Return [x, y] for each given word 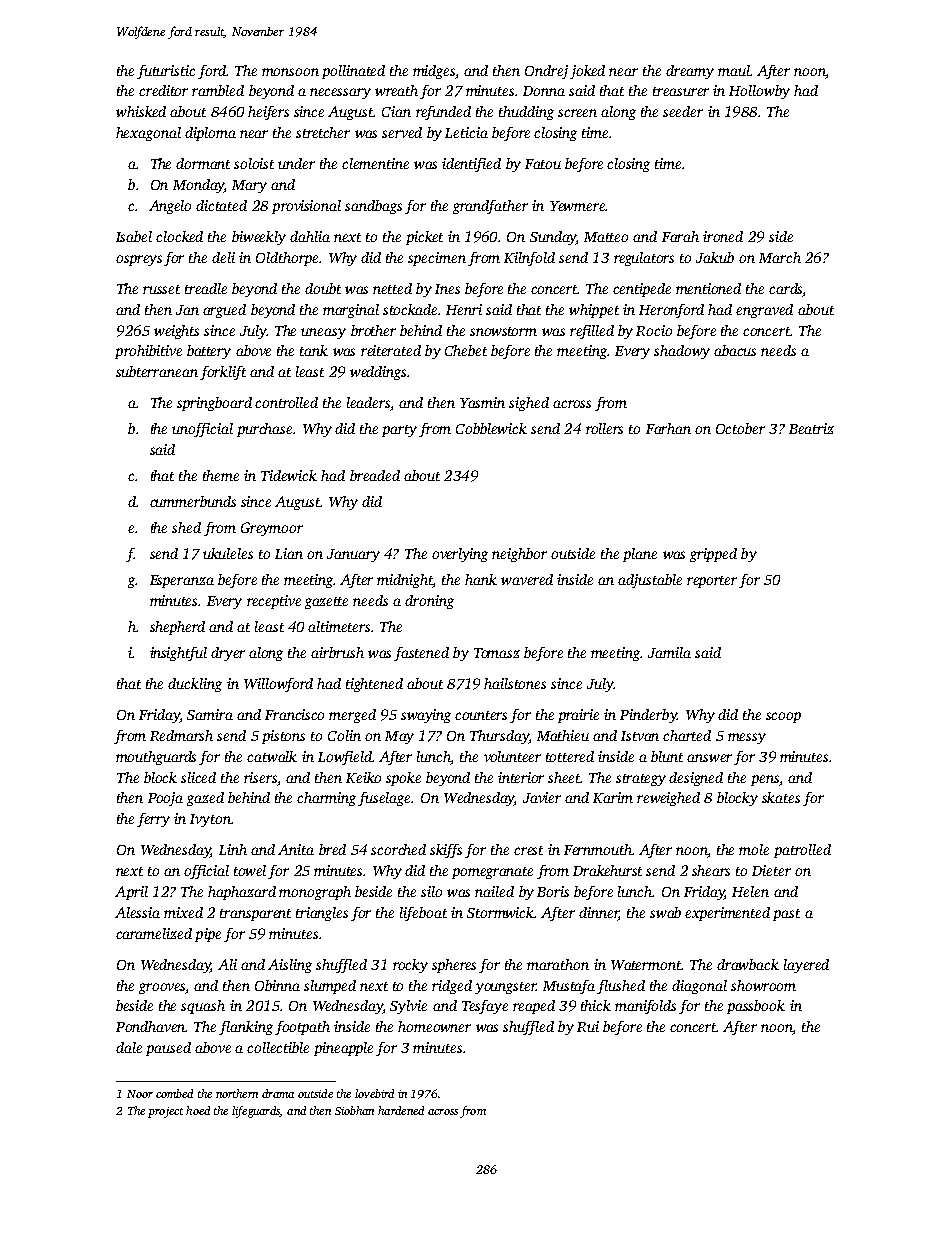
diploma [210, 134]
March [780, 257]
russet [161, 289]
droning [429, 602]
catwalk [272, 756]
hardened [401, 1110]
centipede [642, 290]
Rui [588, 1026]
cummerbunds [193, 501]
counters [481, 715]
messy [747, 738]
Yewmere [577, 206]
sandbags [373, 207]
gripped [713, 555]
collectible [278, 1047]
